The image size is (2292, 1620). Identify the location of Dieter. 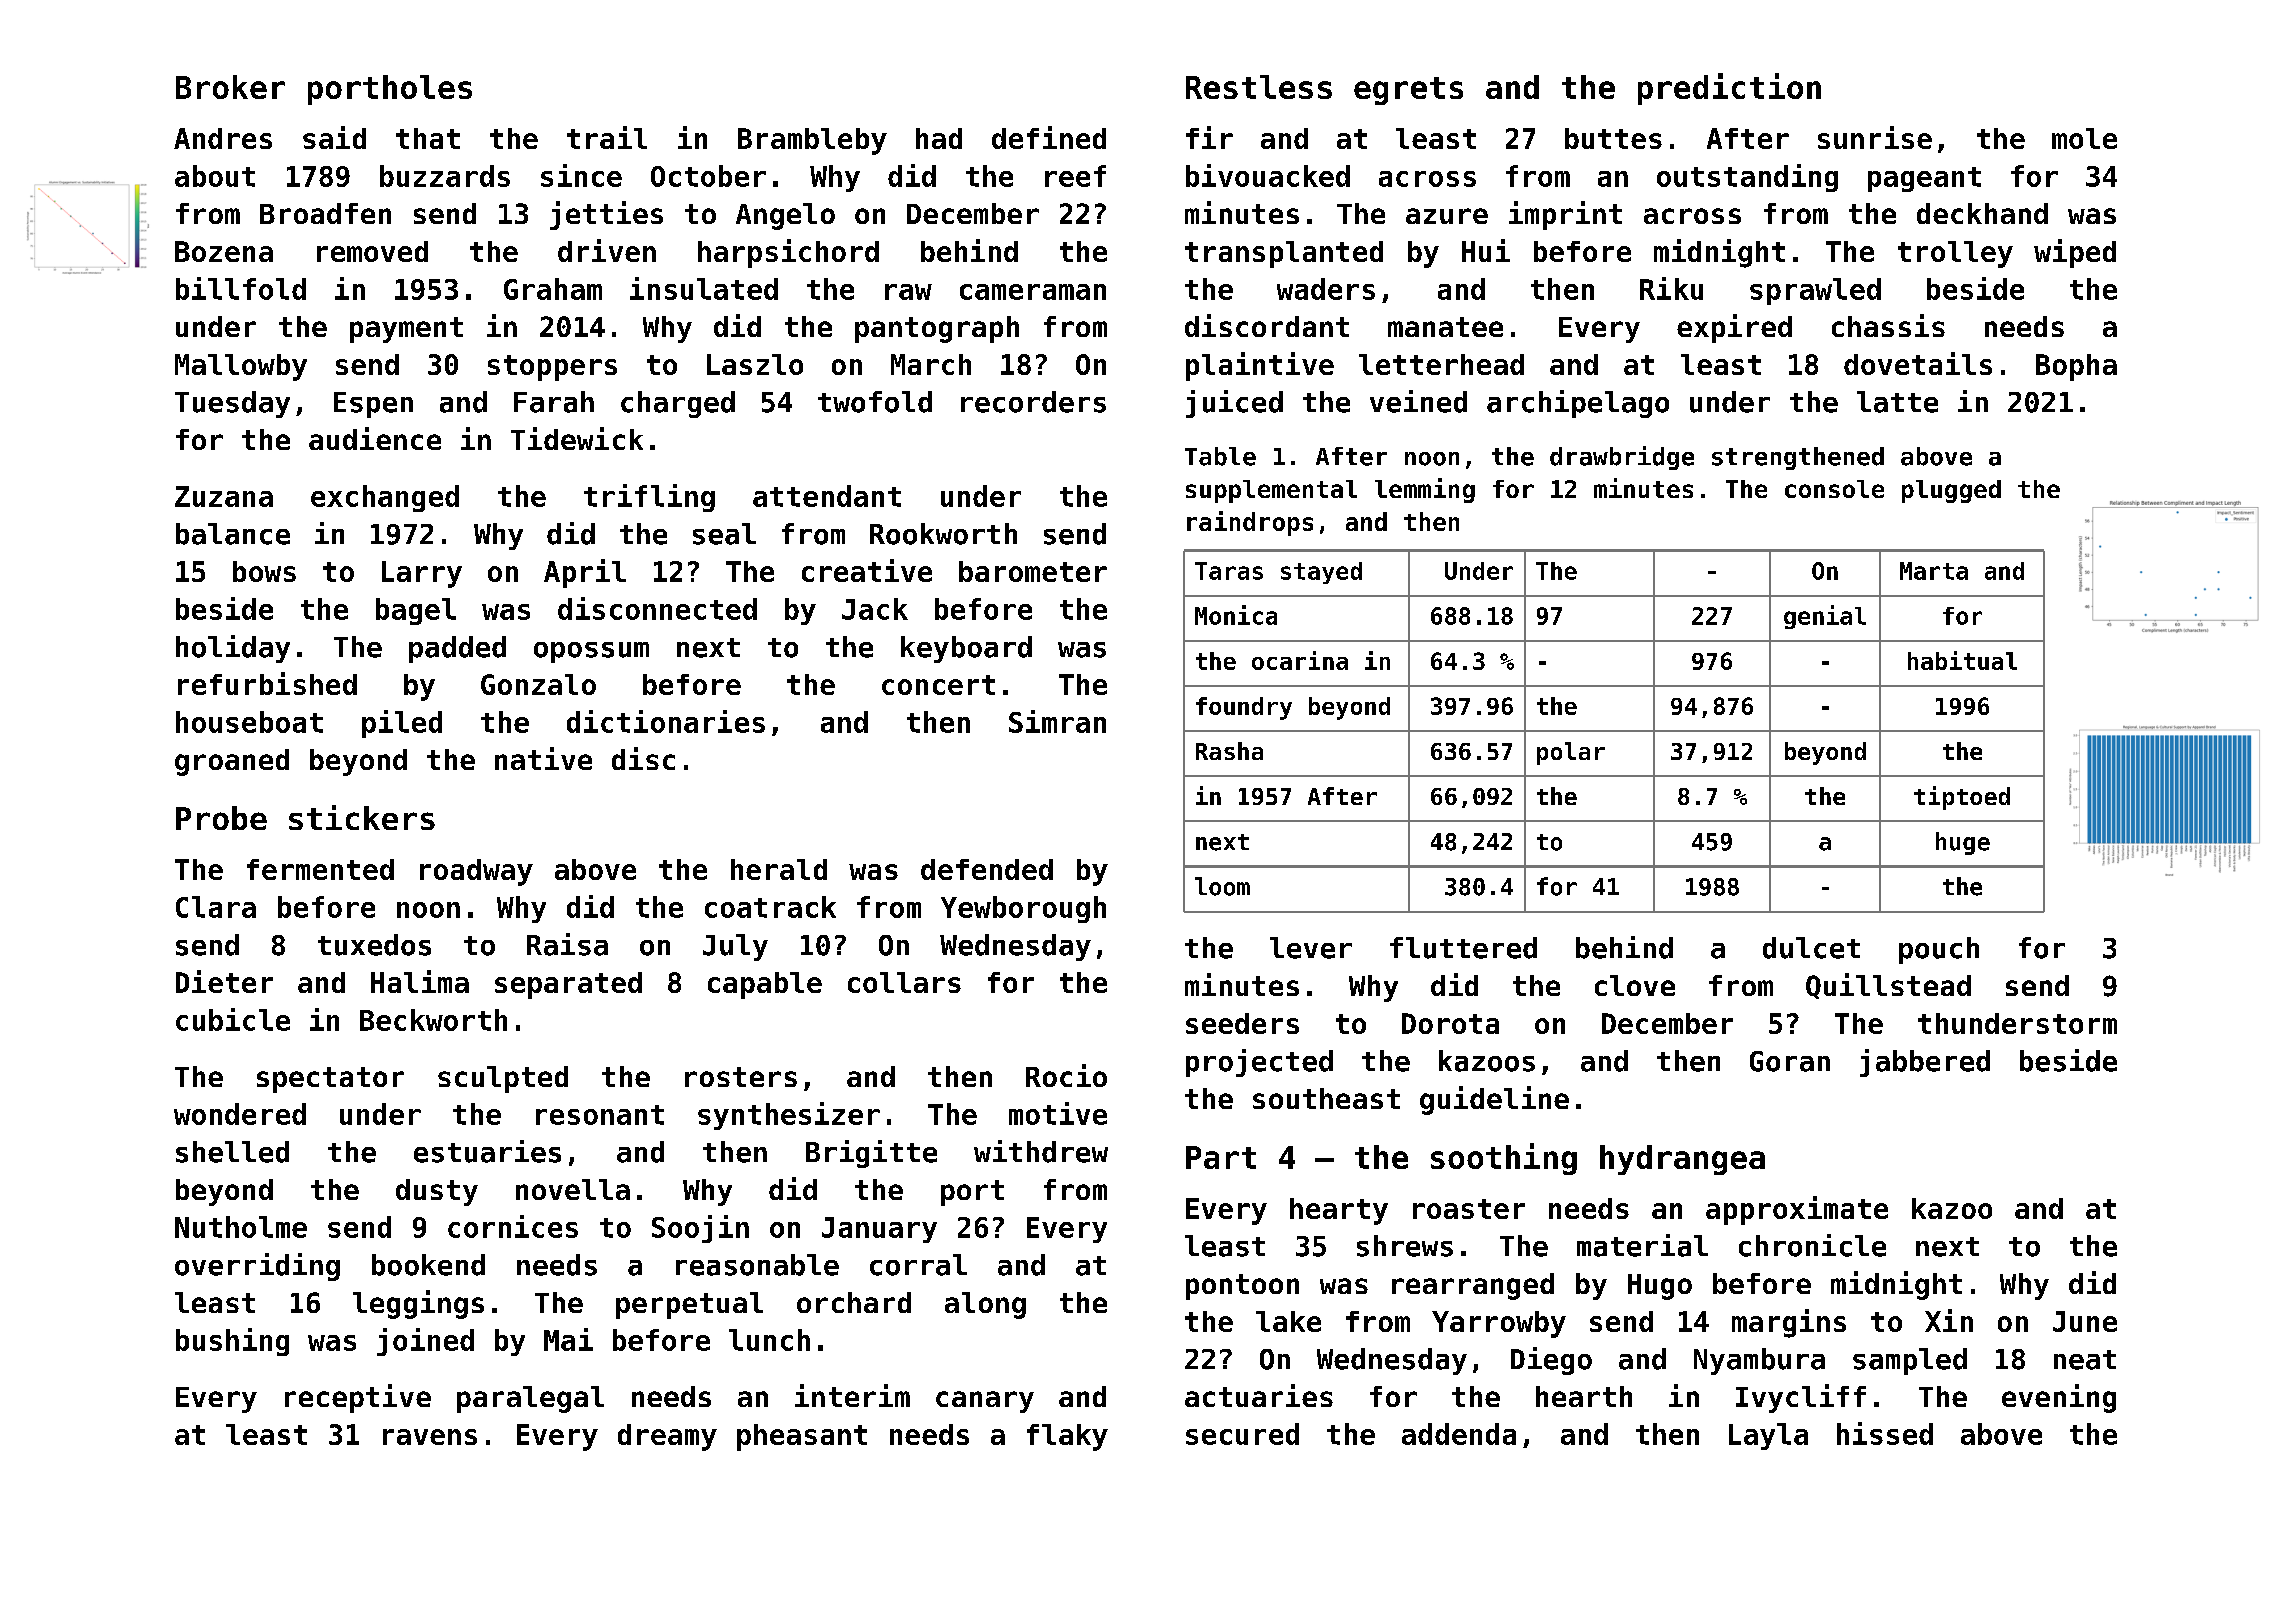
(224, 981).
